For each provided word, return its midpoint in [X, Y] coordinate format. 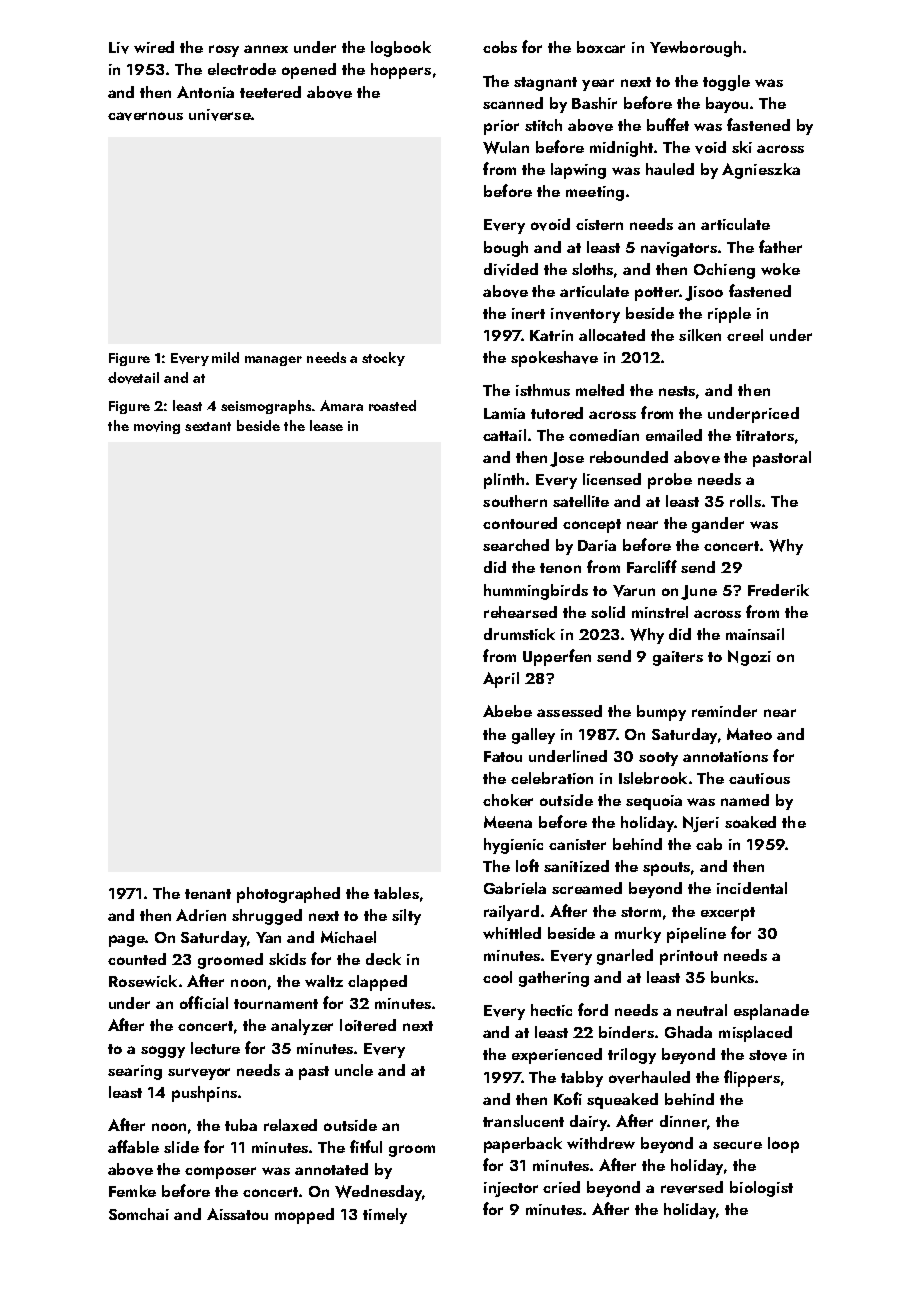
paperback [523, 1145]
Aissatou [237, 1214]
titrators [765, 435]
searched [516, 545]
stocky [383, 359]
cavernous [145, 116]
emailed [674, 435]
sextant [208, 426]
